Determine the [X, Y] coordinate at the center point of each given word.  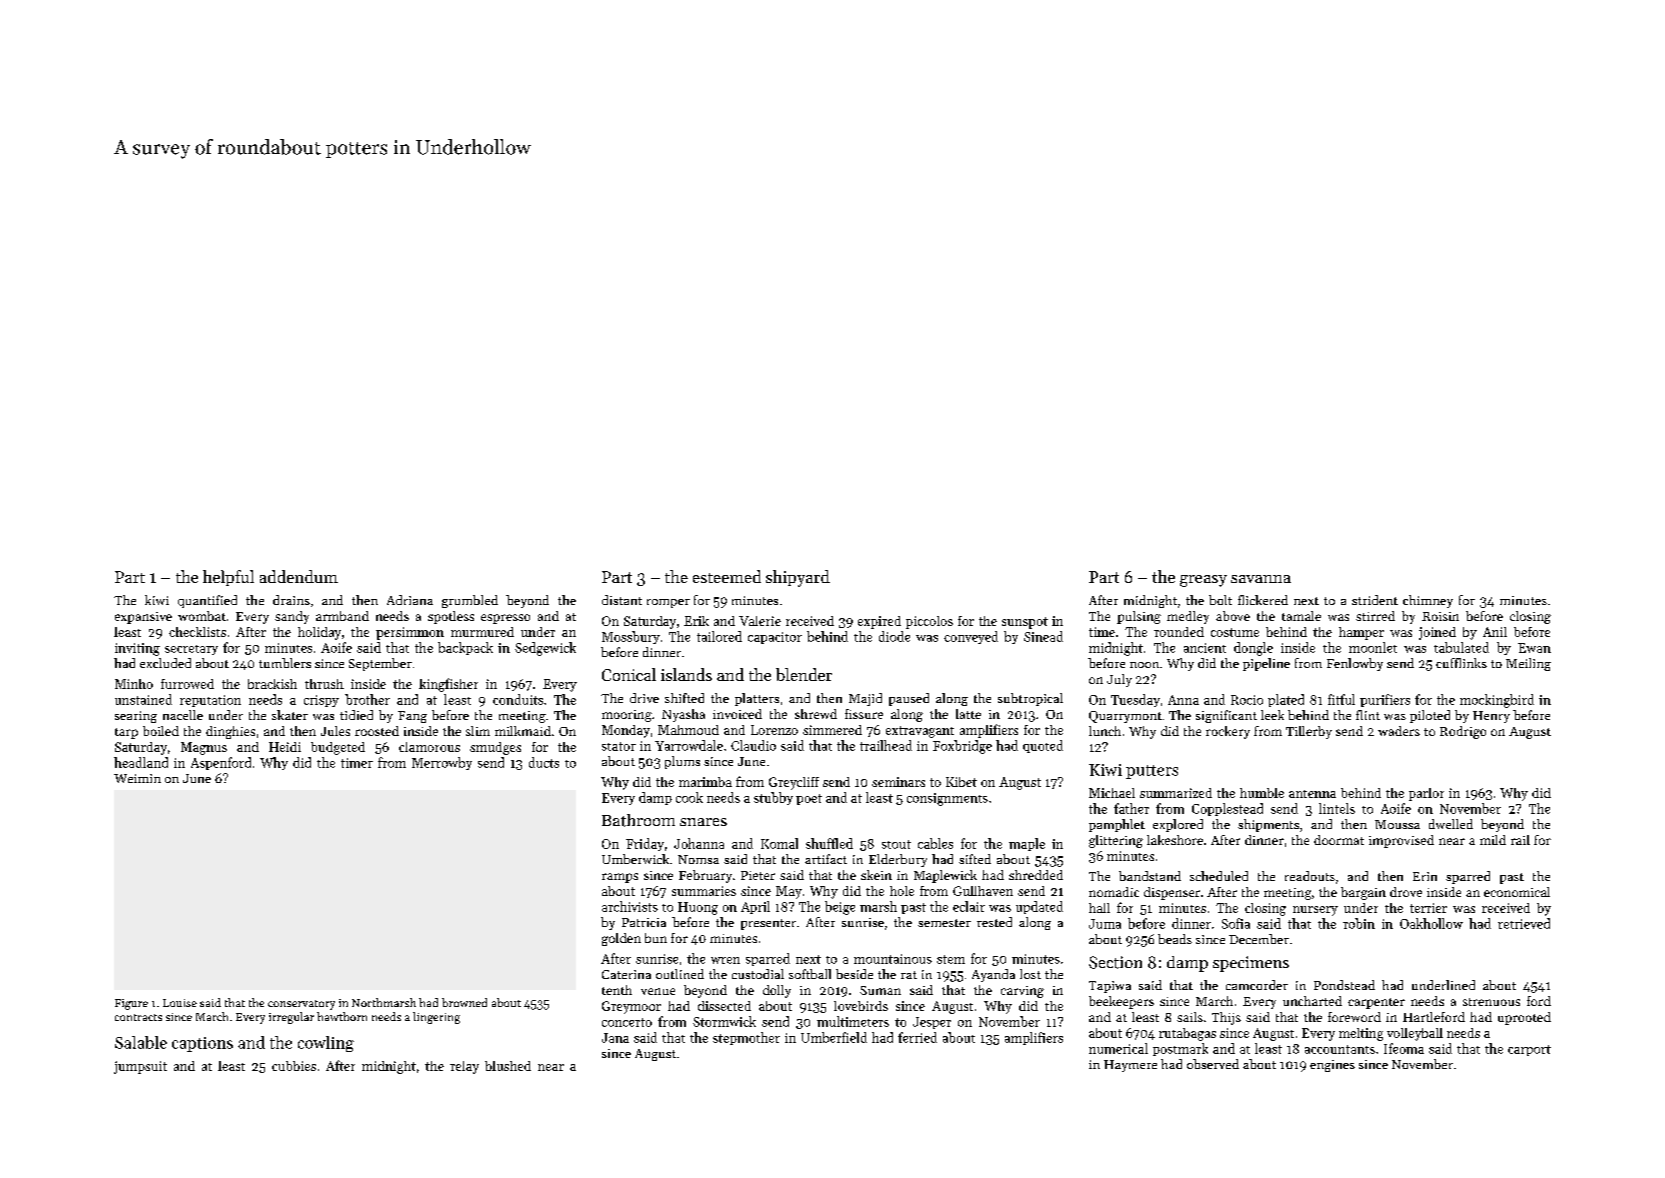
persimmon [410, 633]
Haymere [1130, 1066]
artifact [826, 859]
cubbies [294, 1066]
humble [1262, 793]
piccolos [929, 622]
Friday [645, 844]
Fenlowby [1355, 664]
